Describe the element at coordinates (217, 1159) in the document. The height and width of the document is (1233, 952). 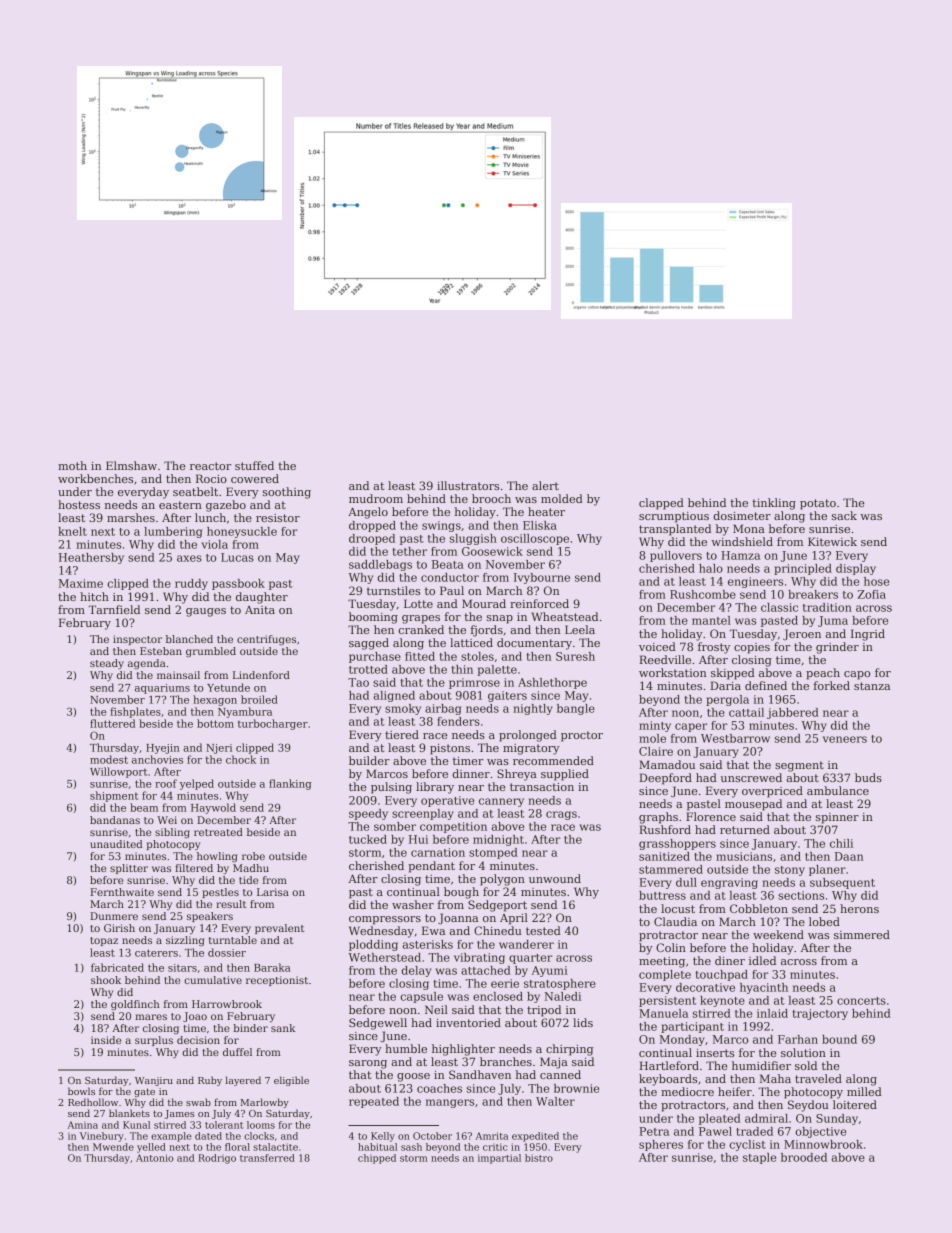
I see `Rodrigo` at that location.
